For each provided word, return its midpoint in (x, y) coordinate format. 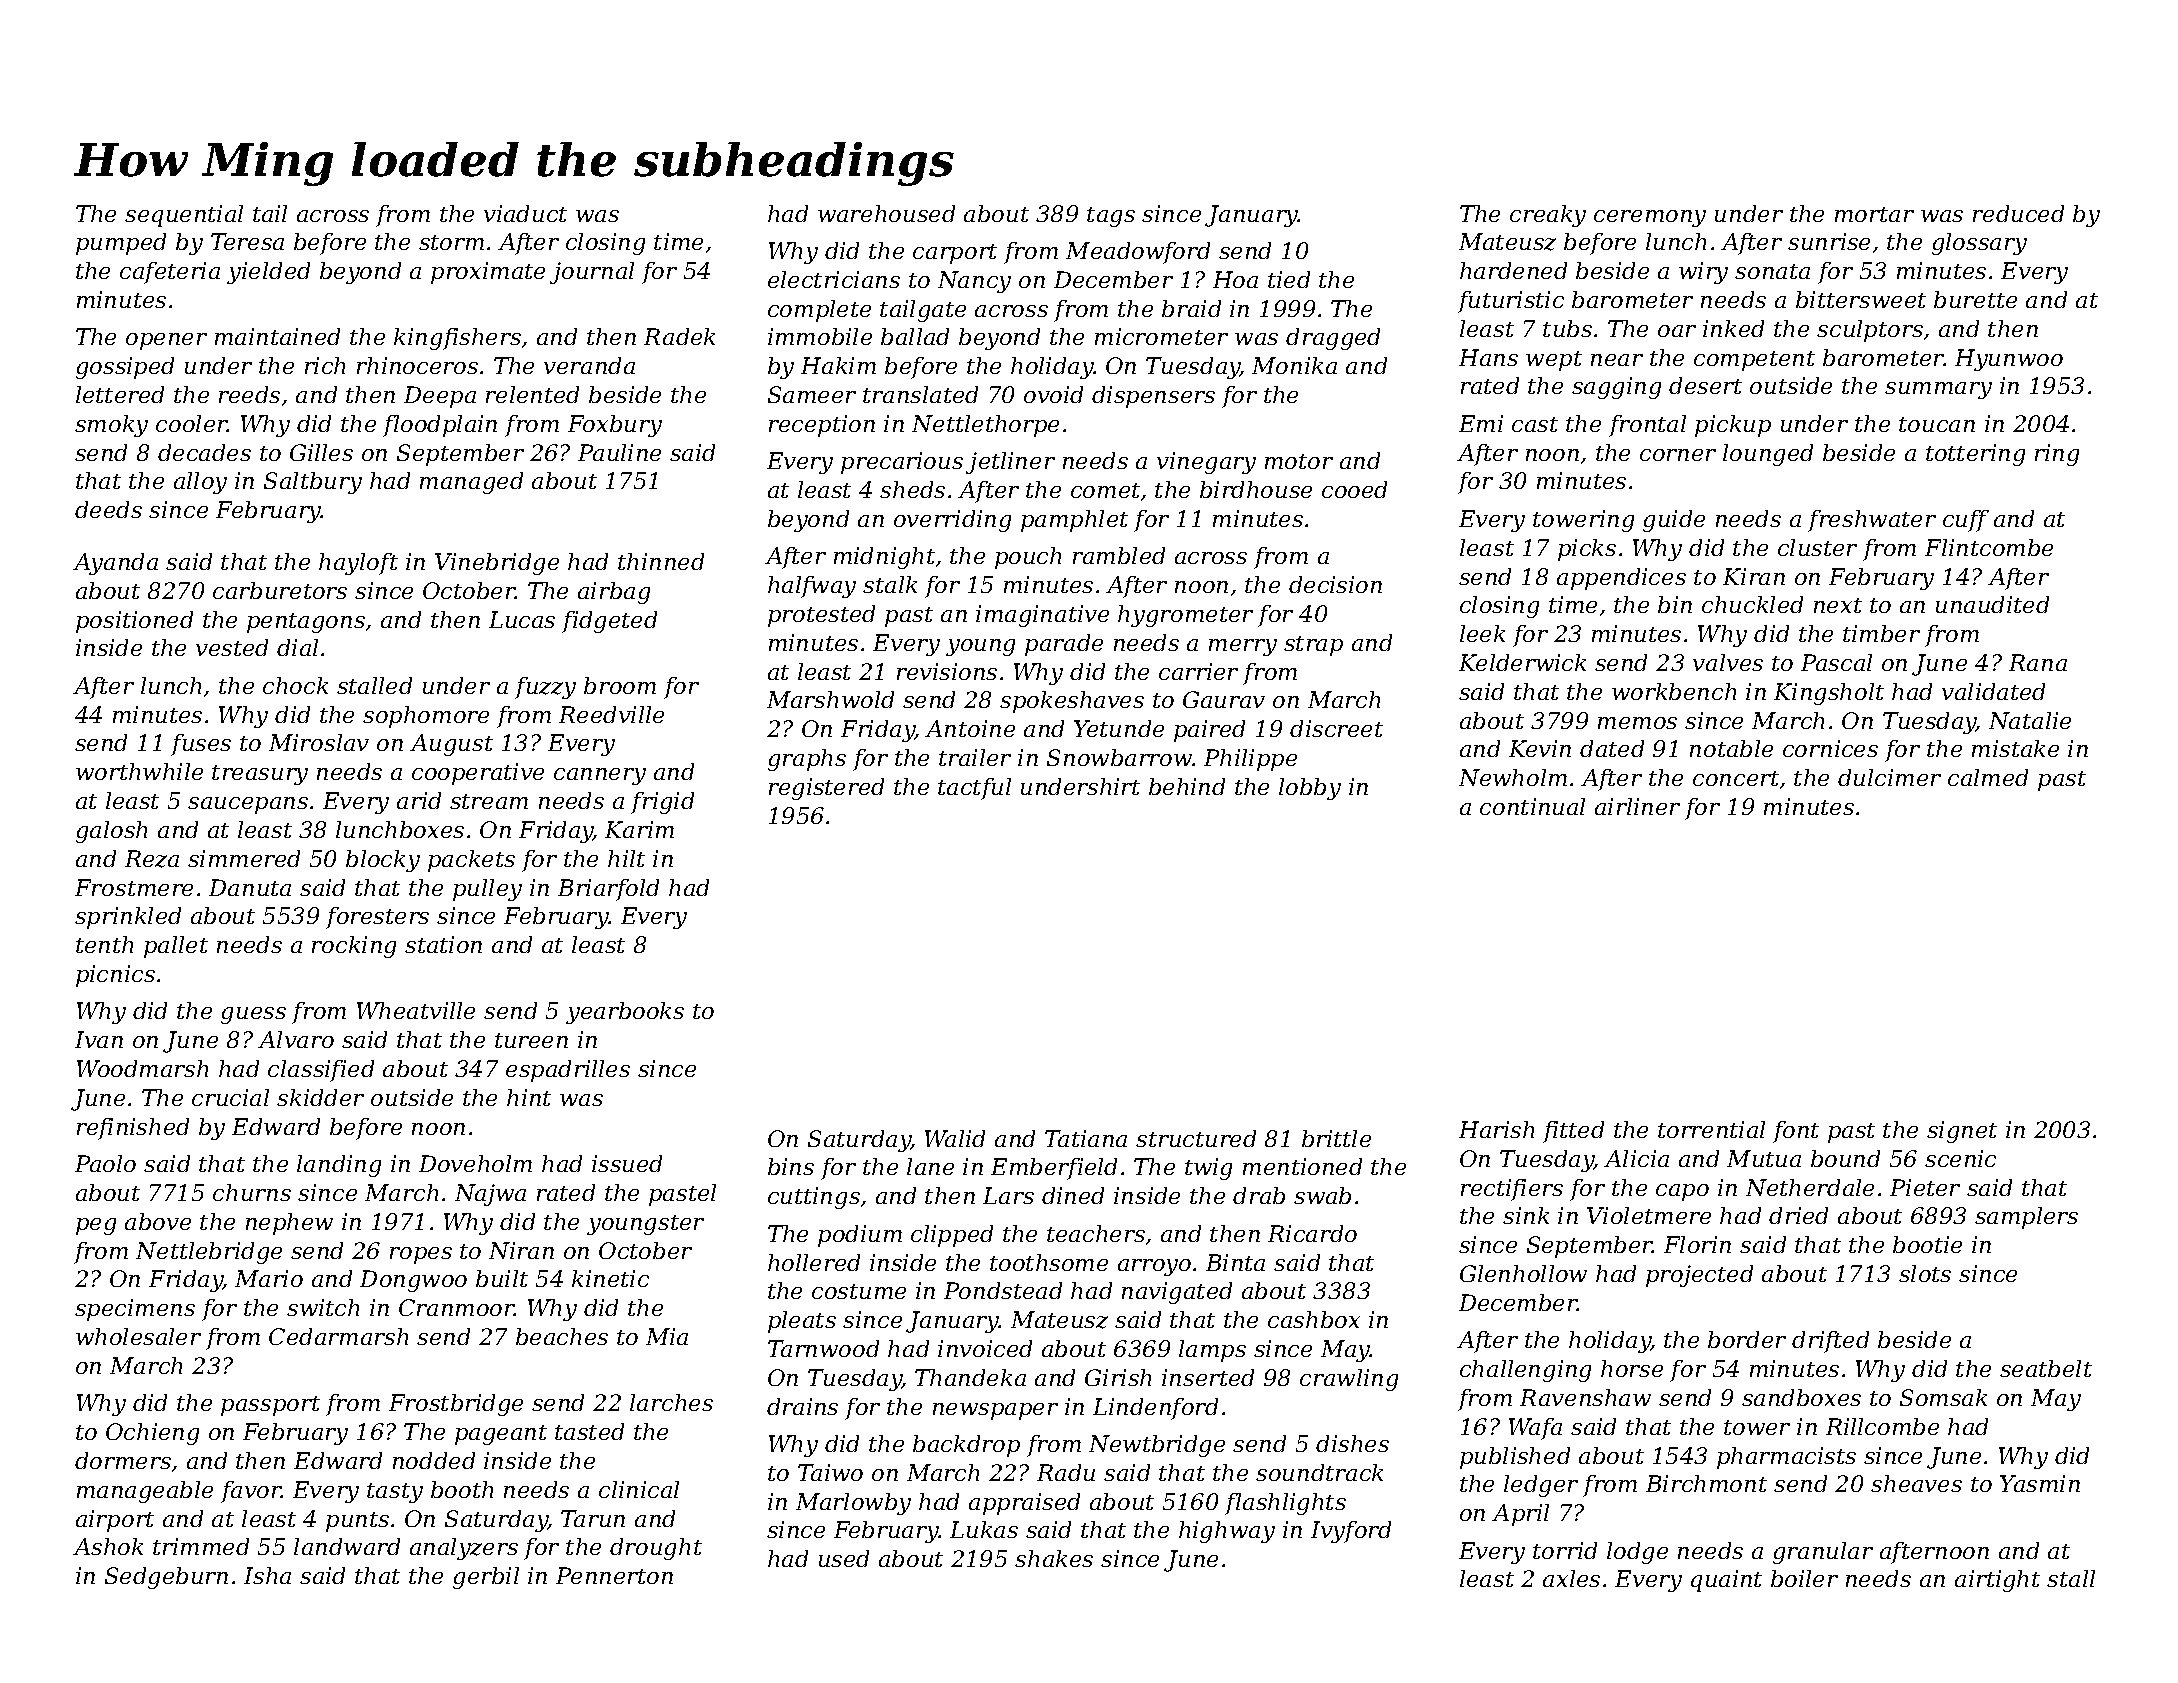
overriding (952, 521)
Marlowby (853, 1504)
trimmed (201, 1546)
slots (1925, 1273)
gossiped (125, 368)
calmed (1988, 777)
